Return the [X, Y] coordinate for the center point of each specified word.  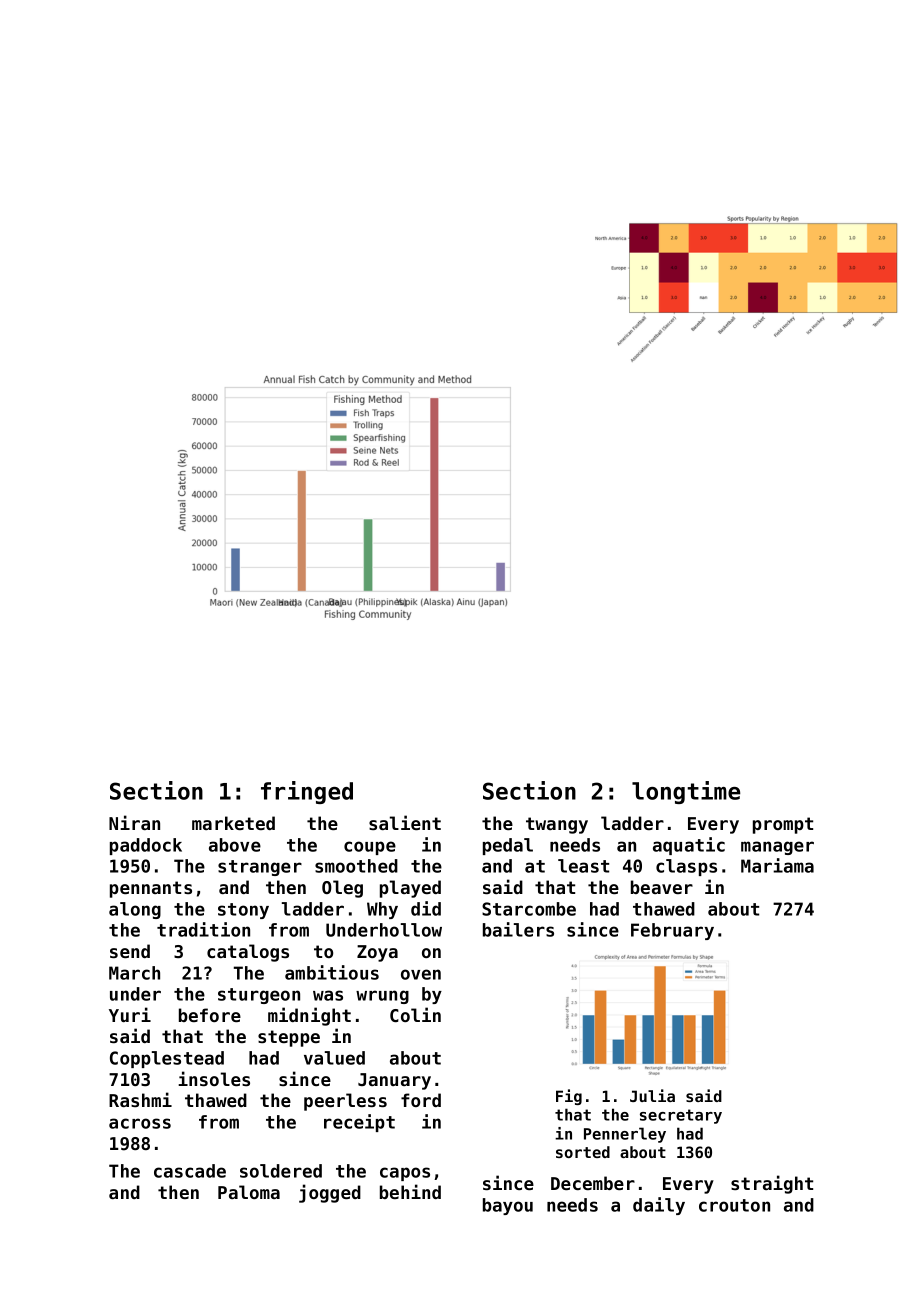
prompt [783, 825]
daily [659, 1206]
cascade [190, 1171]
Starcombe [529, 909]
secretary [681, 1116]
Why [382, 910]
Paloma [249, 1192]
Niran [134, 822]
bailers [518, 929]
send [130, 951]
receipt [359, 1123]
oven [421, 974]
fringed [307, 792]
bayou [508, 1206]
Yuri [130, 1014]
